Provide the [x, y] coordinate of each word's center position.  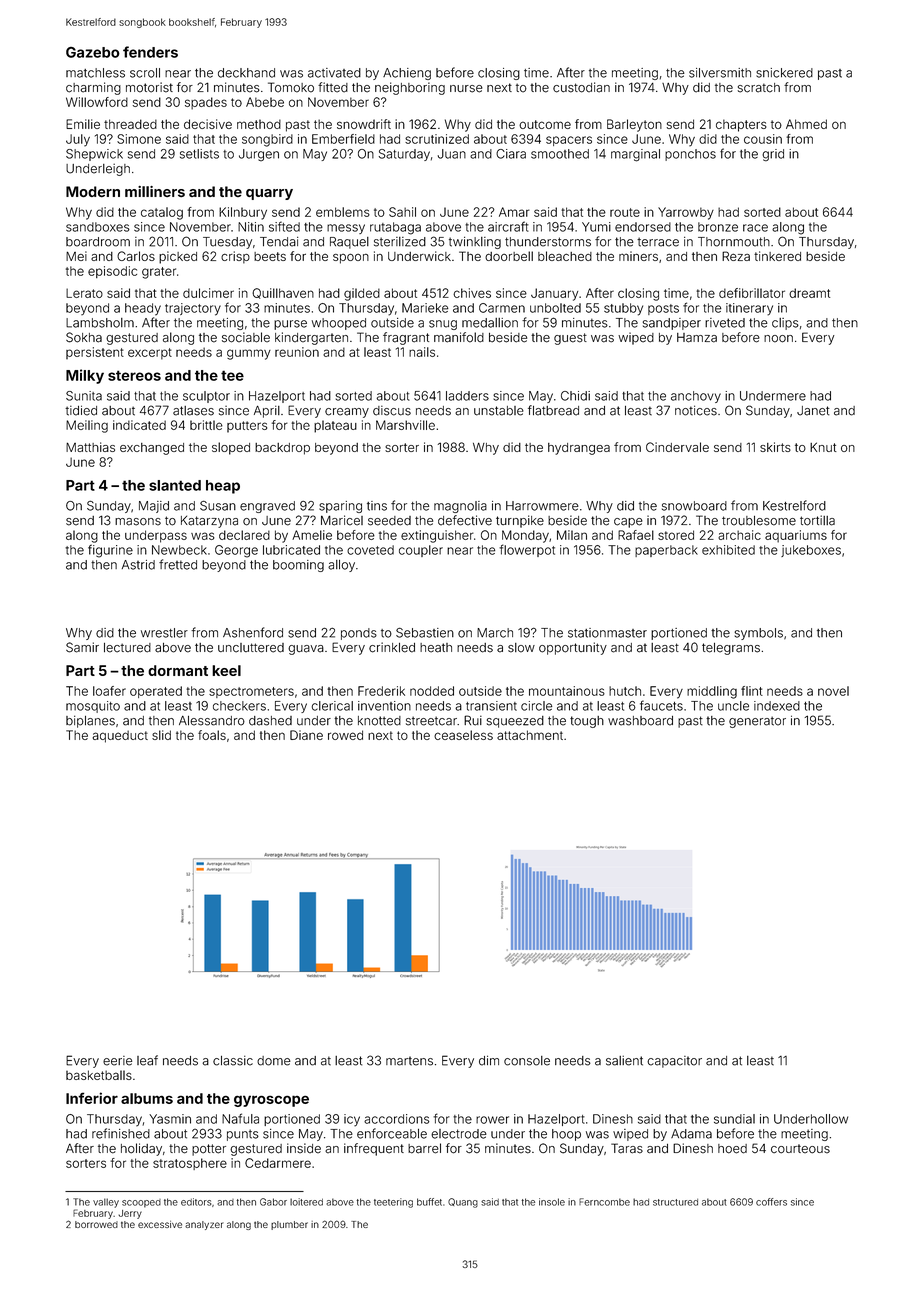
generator [757, 722]
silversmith [720, 73]
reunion [297, 352]
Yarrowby [686, 213]
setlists [199, 154]
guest [570, 339]
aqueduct [120, 736]
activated [334, 73]
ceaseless [463, 735]
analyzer [204, 1225]
